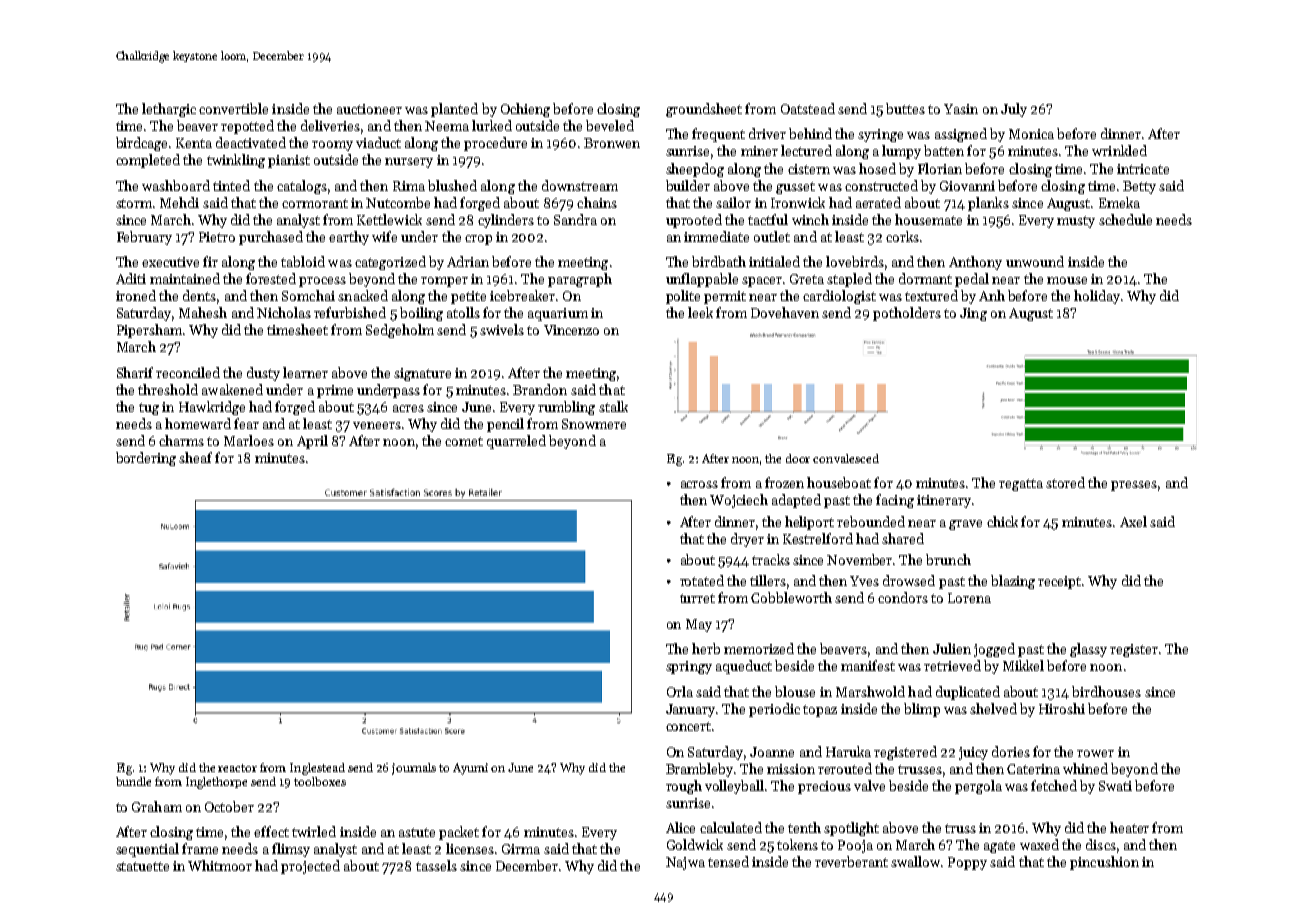  I want to click on lethargic, so click(169, 110).
